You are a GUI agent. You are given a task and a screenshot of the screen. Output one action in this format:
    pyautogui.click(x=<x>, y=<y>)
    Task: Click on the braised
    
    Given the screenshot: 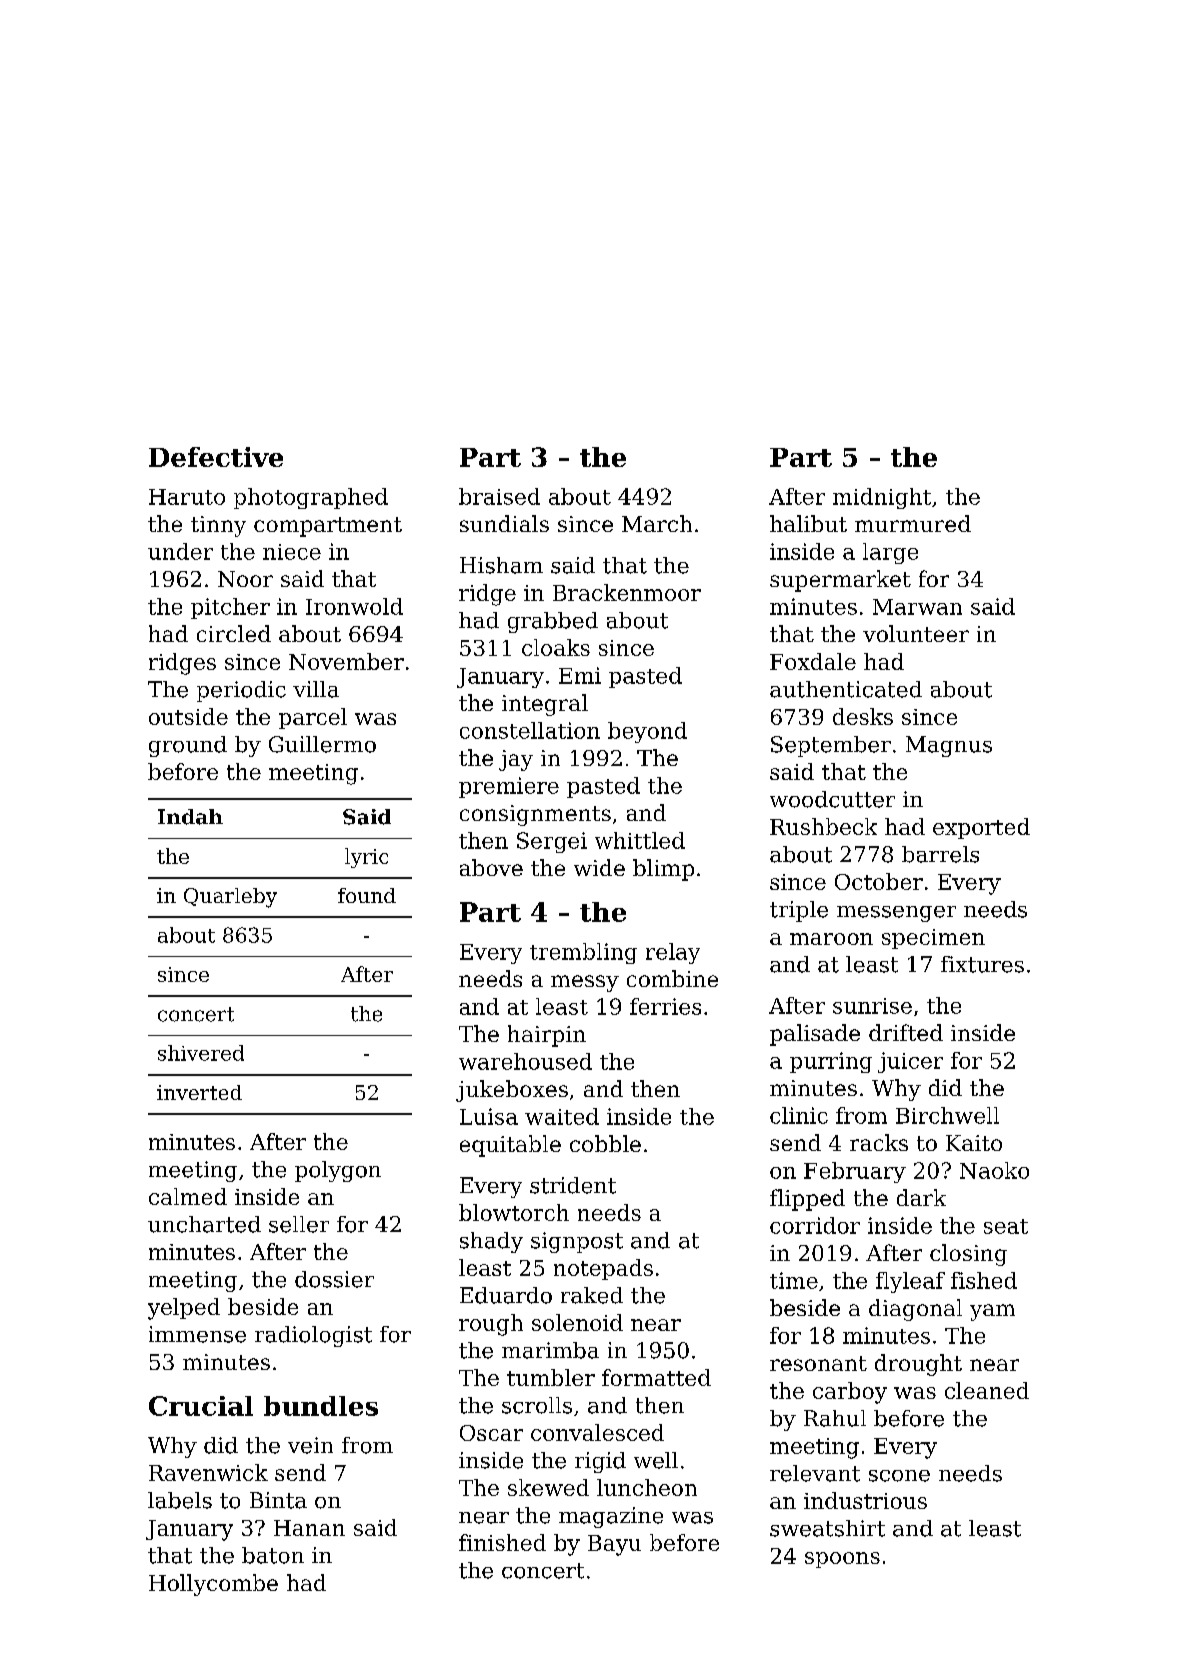 What is the action you would take?
    pyautogui.click(x=499, y=496)
